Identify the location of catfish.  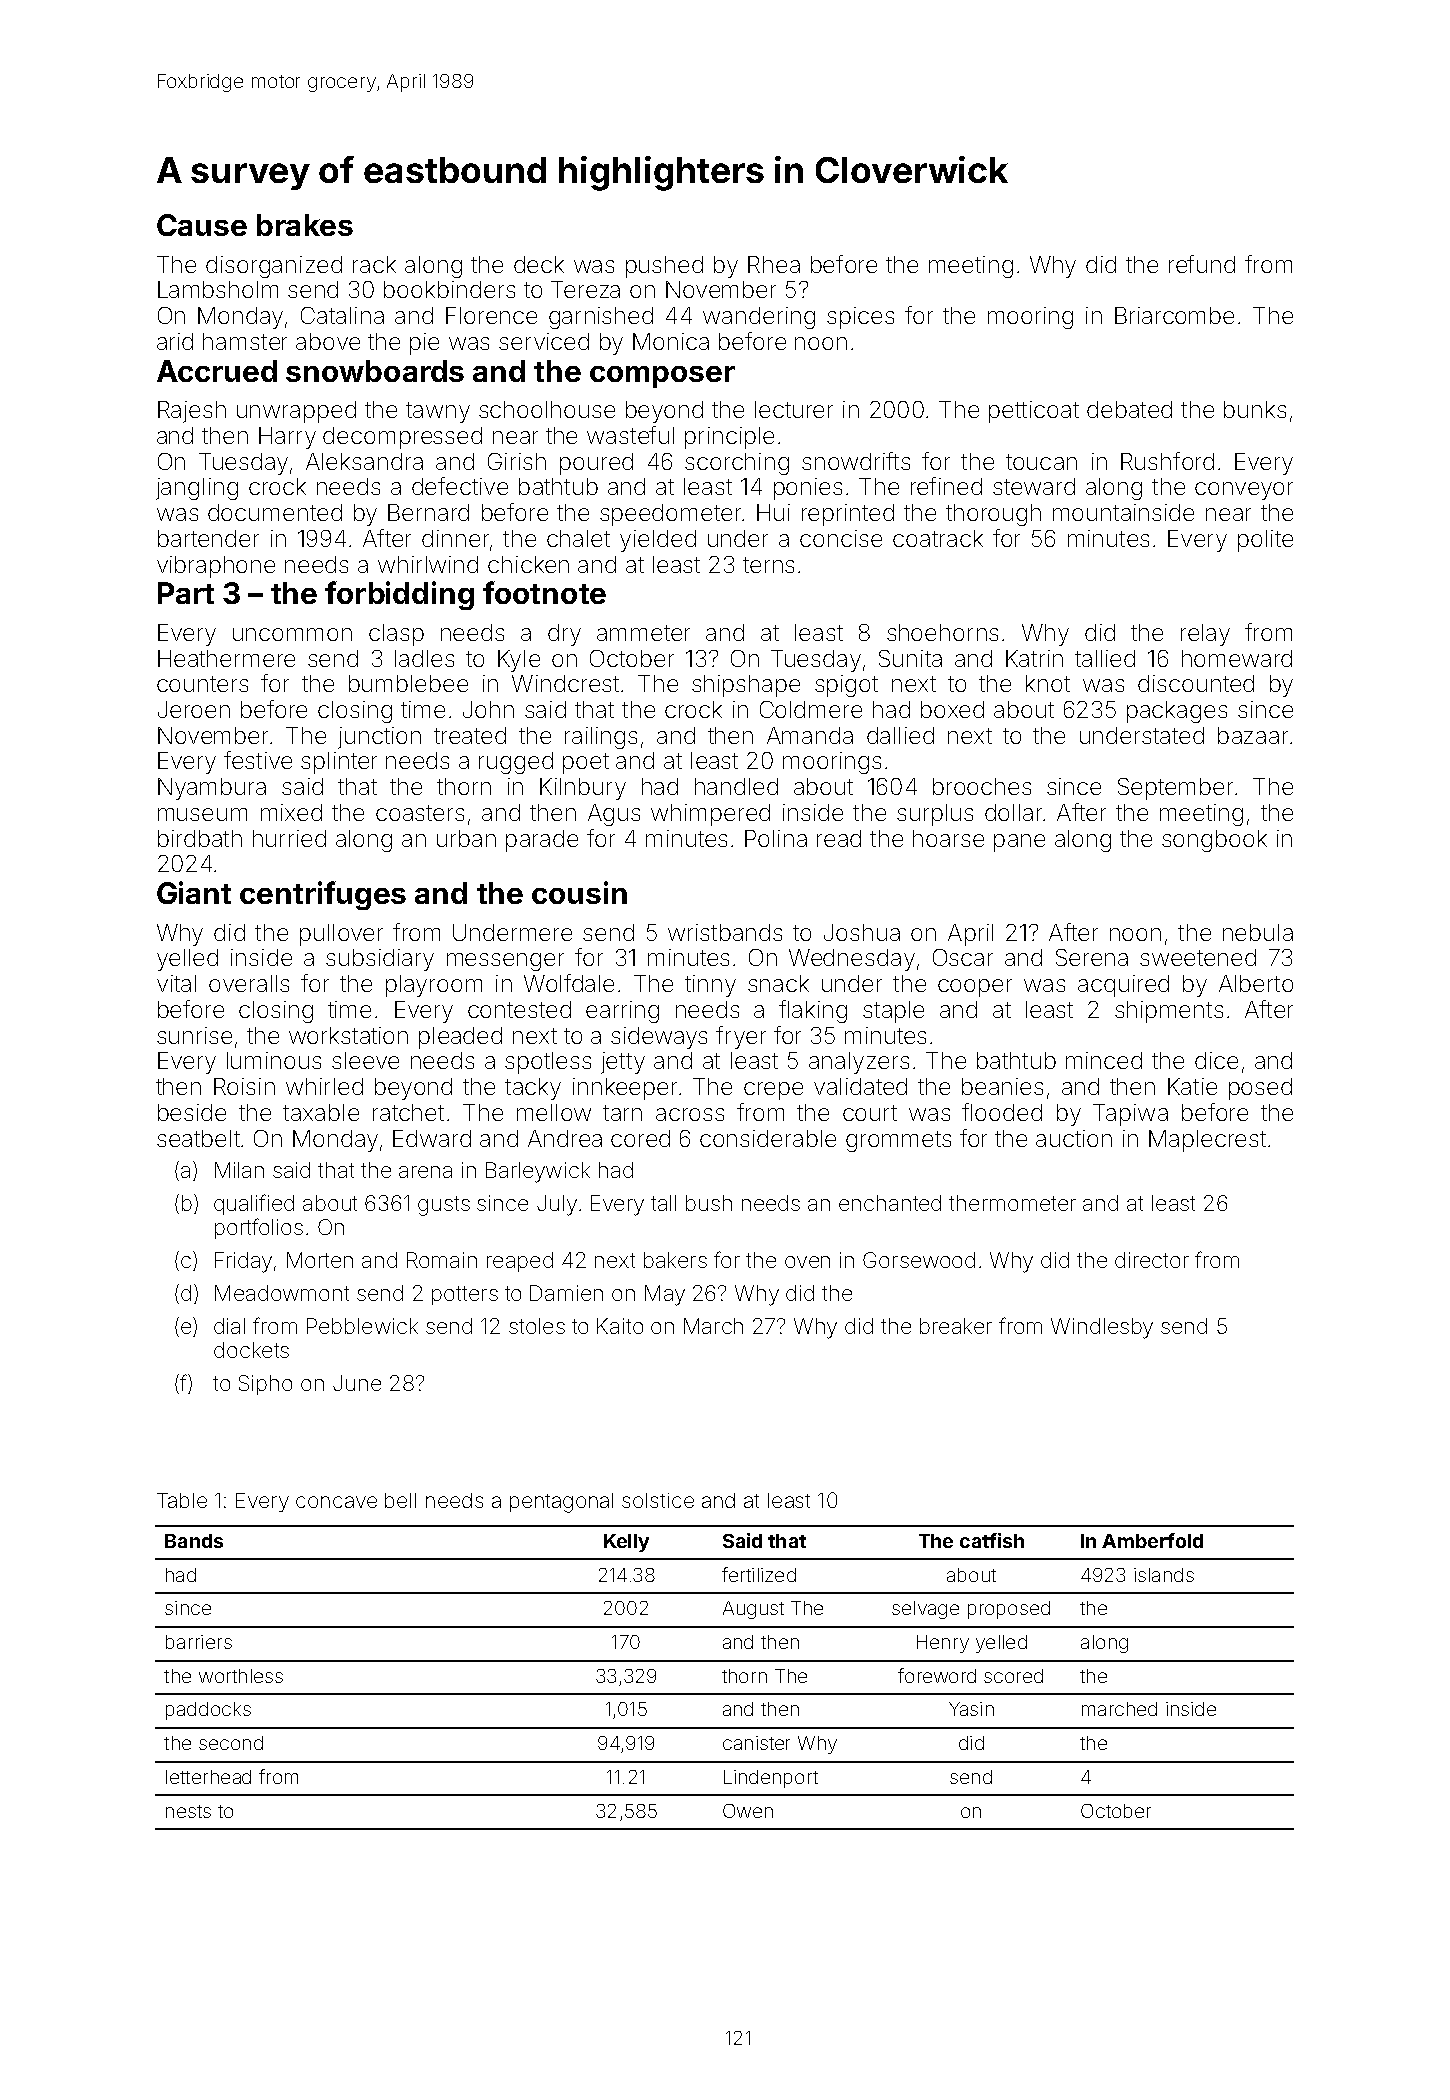
(992, 1540).
